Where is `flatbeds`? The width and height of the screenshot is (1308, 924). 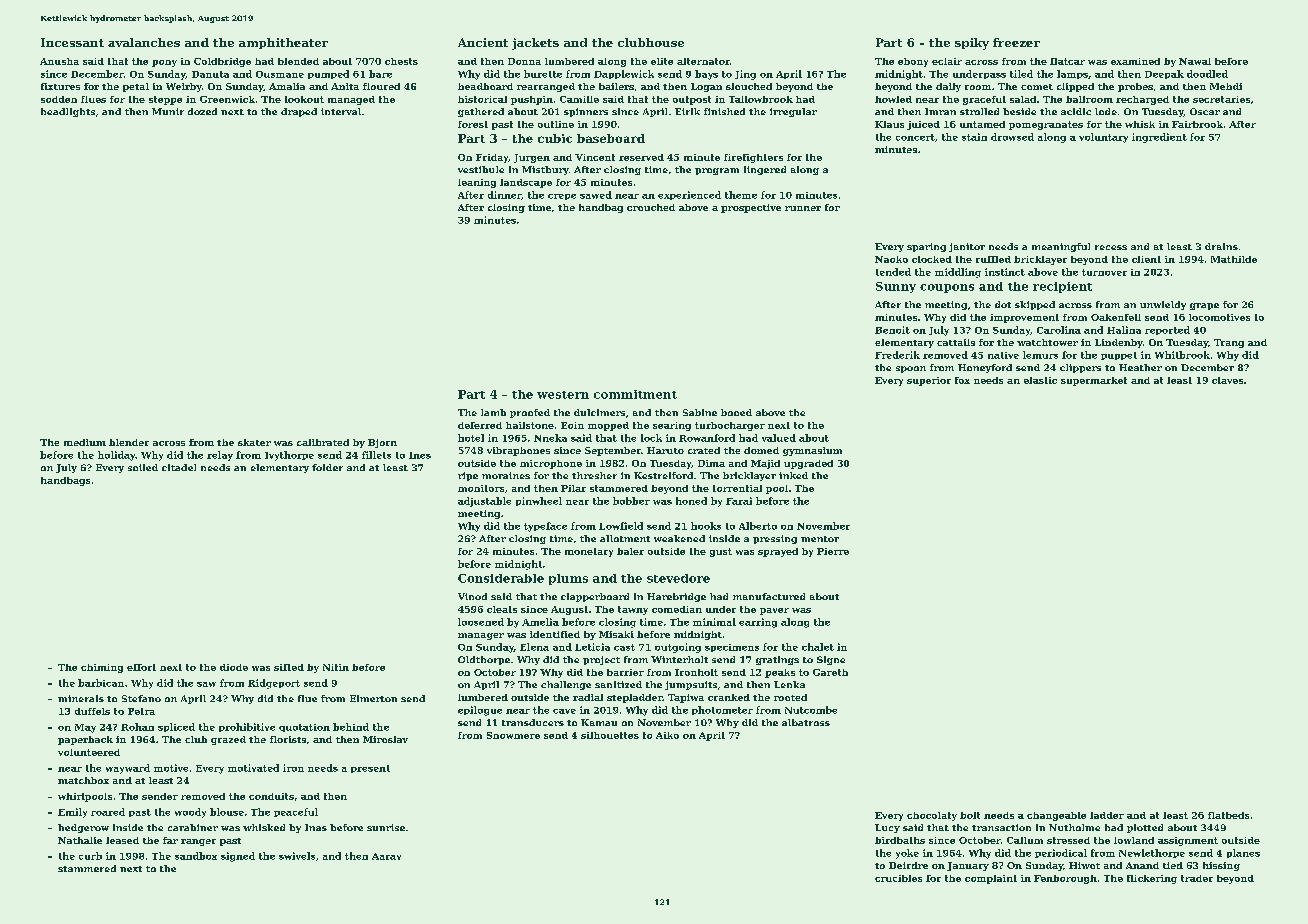
flatbeds is located at coordinates (1228, 815).
